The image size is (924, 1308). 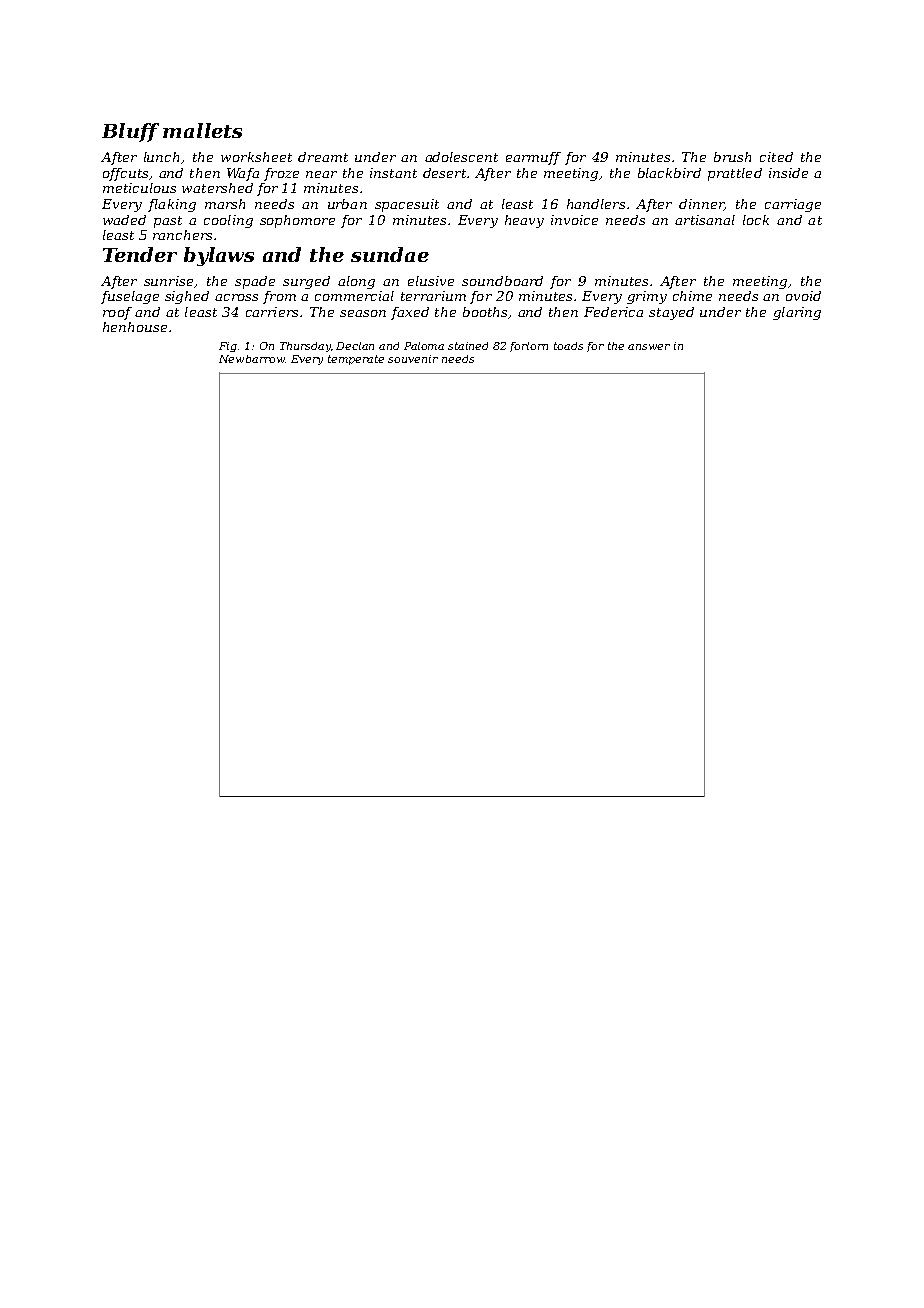 I want to click on Paloma, so click(x=424, y=346).
